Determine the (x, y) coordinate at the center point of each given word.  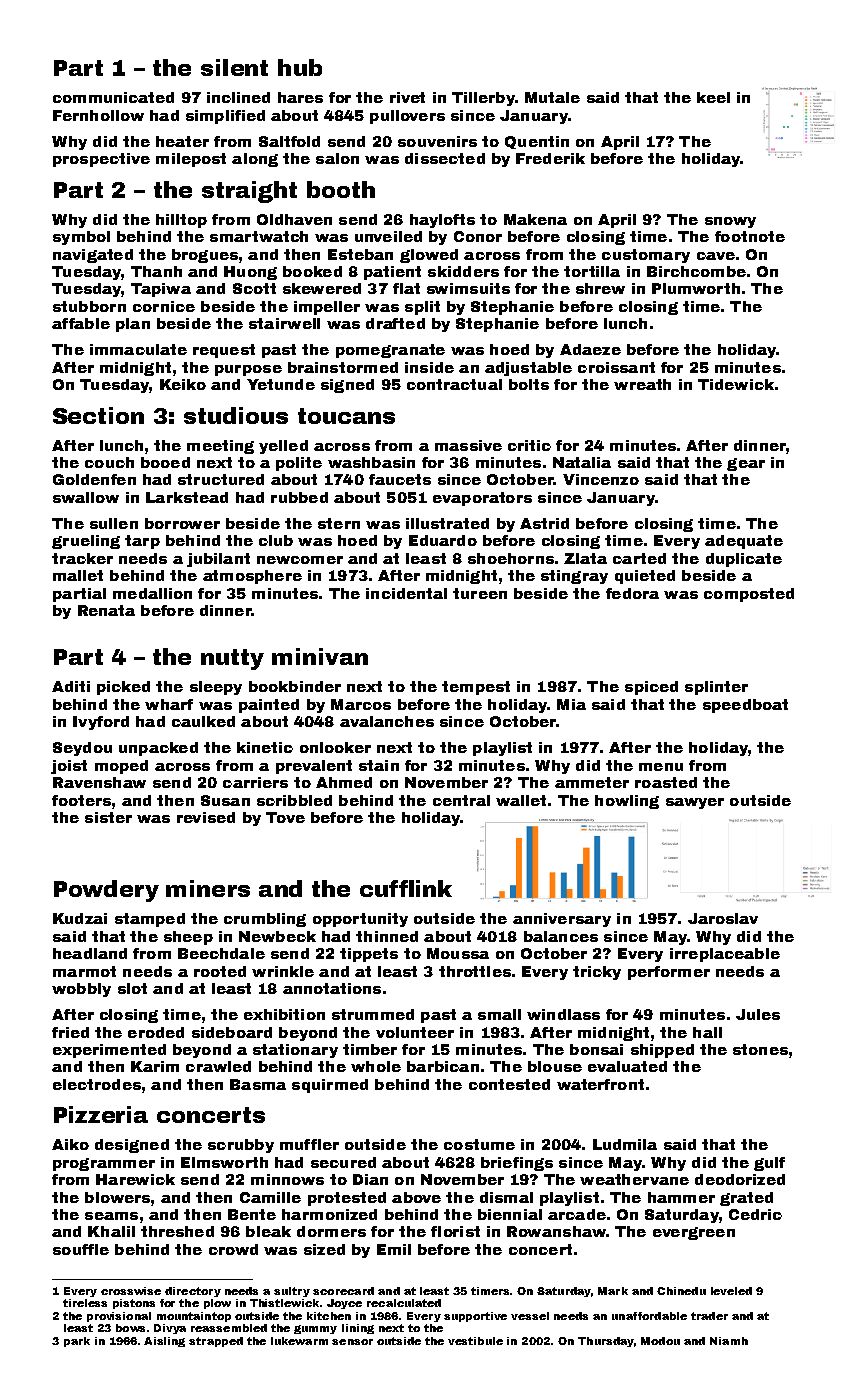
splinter (716, 688)
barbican (443, 1066)
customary (646, 256)
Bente (252, 1214)
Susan (225, 800)
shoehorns (511, 558)
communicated (113, 97)
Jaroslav (723, 918)
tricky (597, 973)
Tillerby (483, 99)
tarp (142, 542)
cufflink (406, 888)
